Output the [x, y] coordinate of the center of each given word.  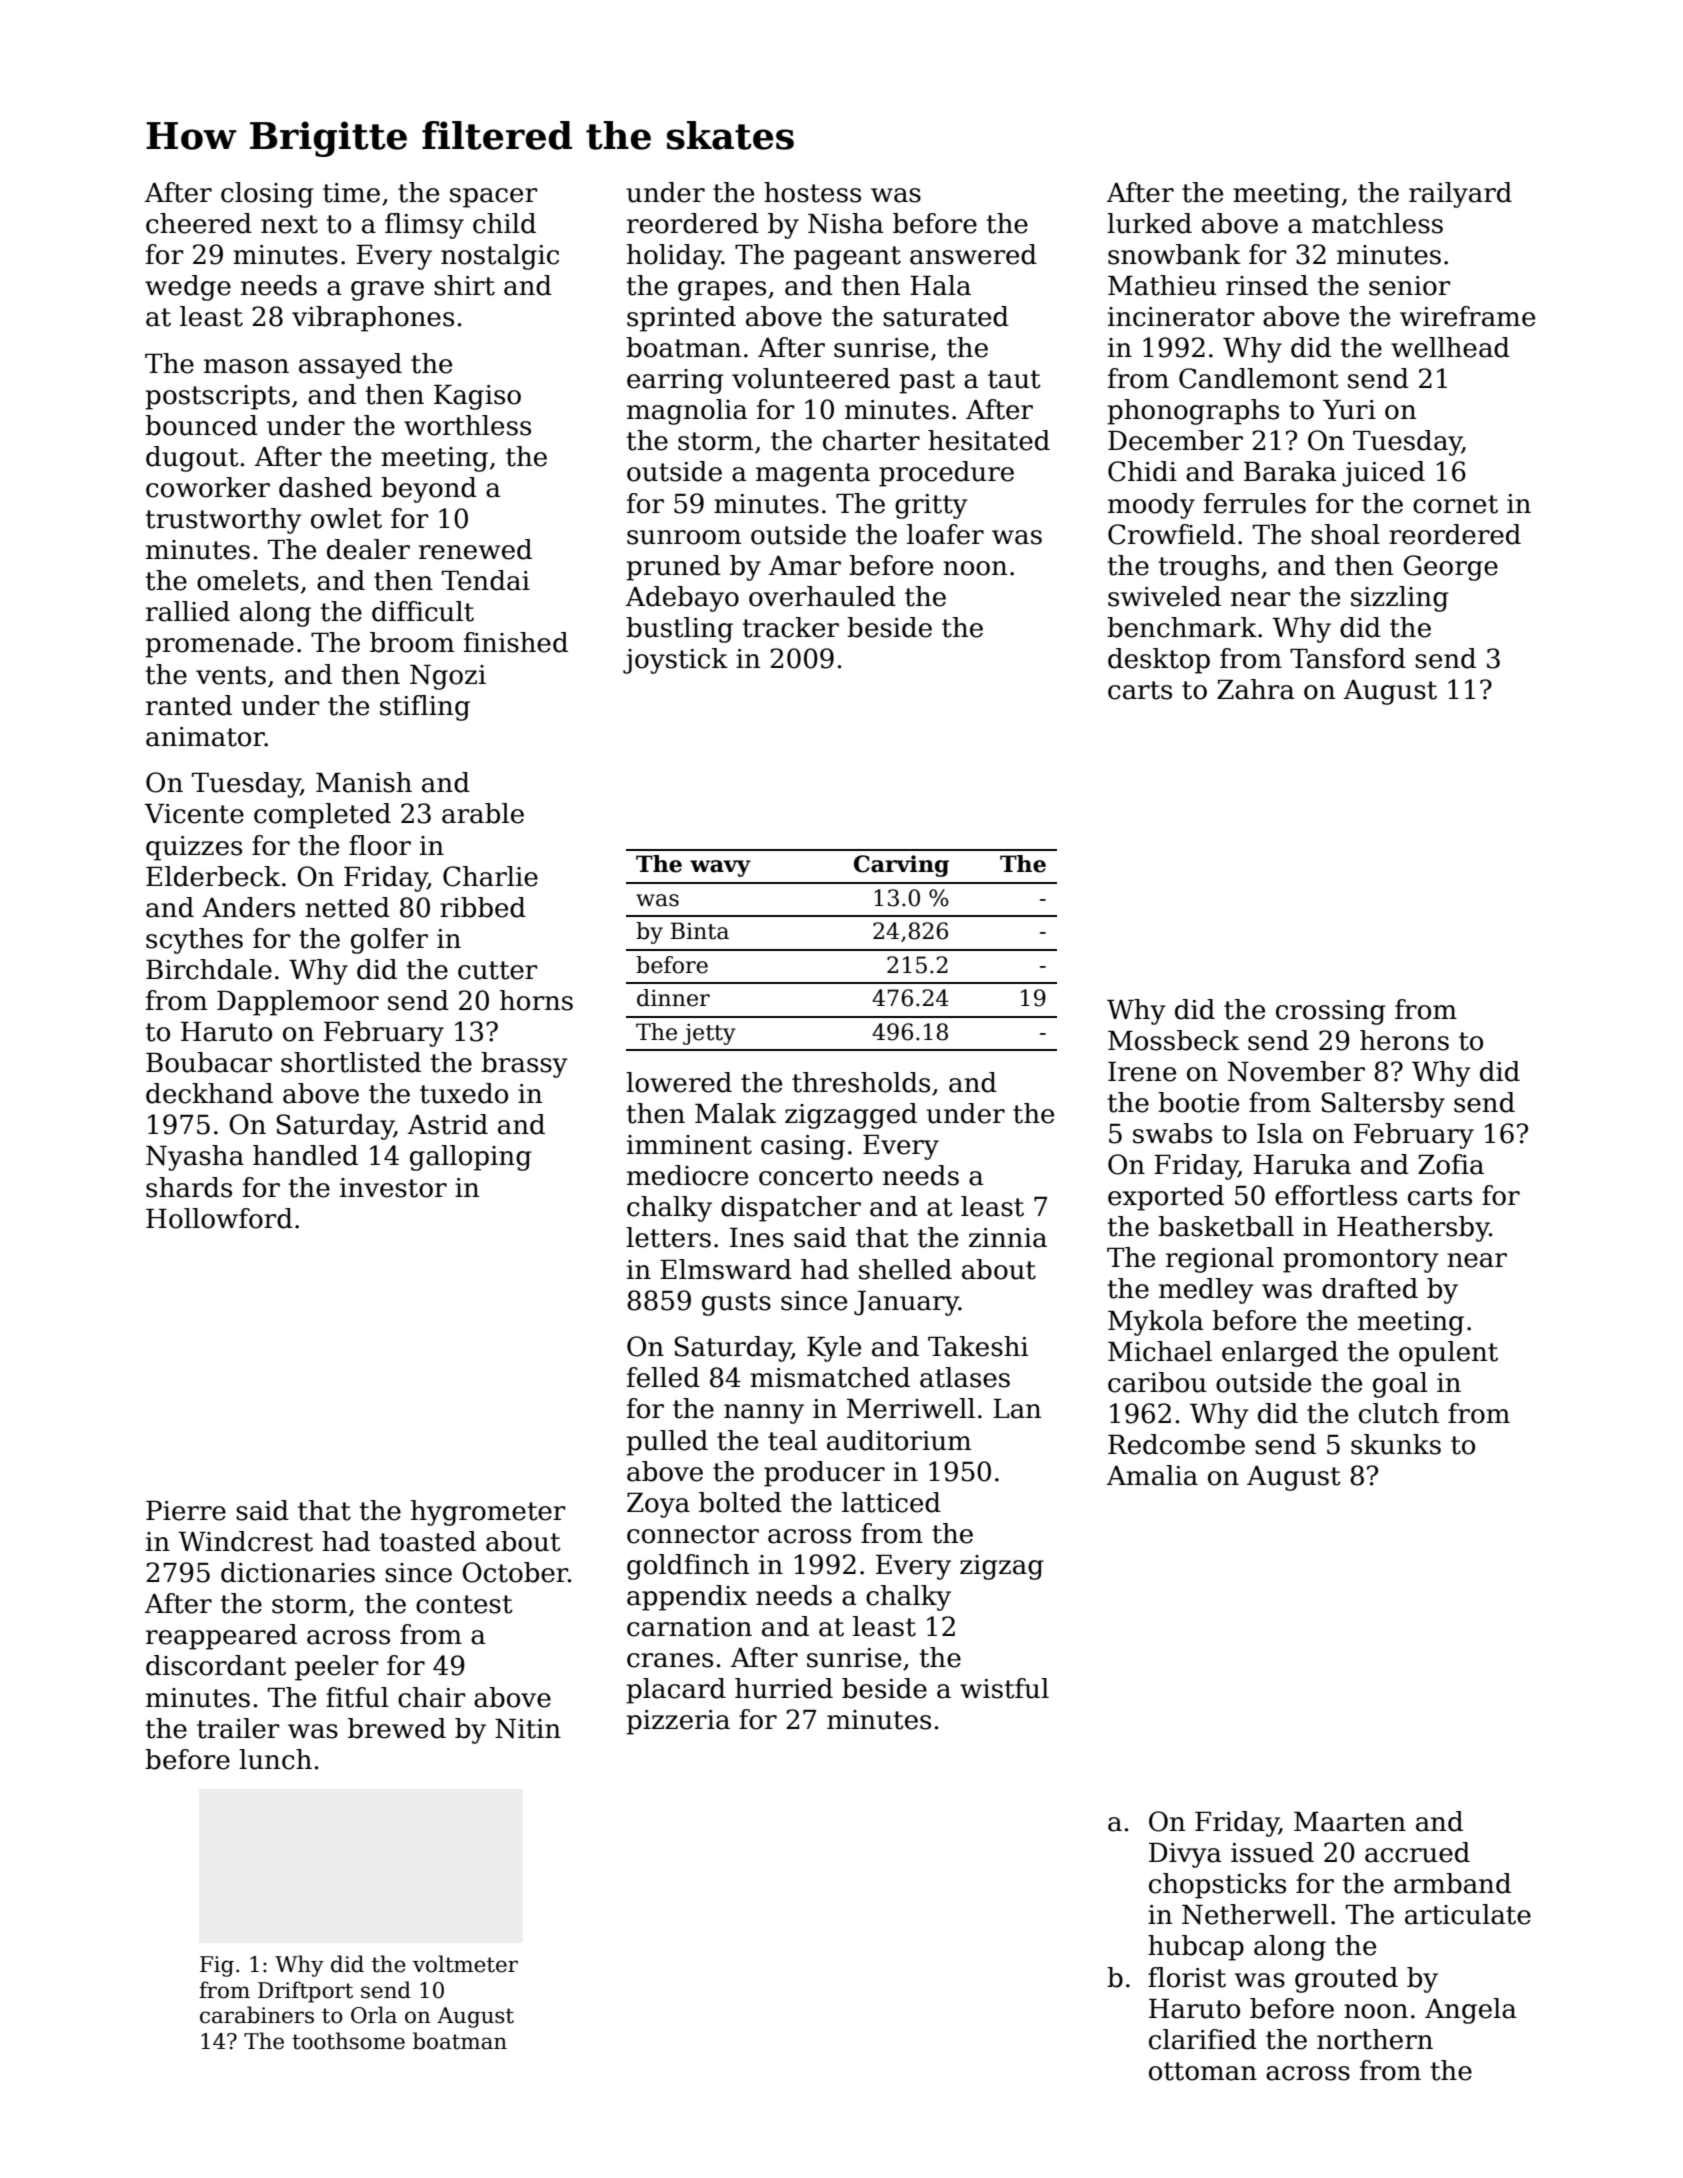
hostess [812, 192]
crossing [1331, 1012]
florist [1187, 1977]
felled [663, 1377]
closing [267, 195]
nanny [764, 1414]
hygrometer [488, 1513]
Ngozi [448, 677]
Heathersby [1413, 1229]
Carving [901, 866]
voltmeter [465, 1964]
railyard [1460, 195]
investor [393, 1188]
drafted [1370, 1288]
